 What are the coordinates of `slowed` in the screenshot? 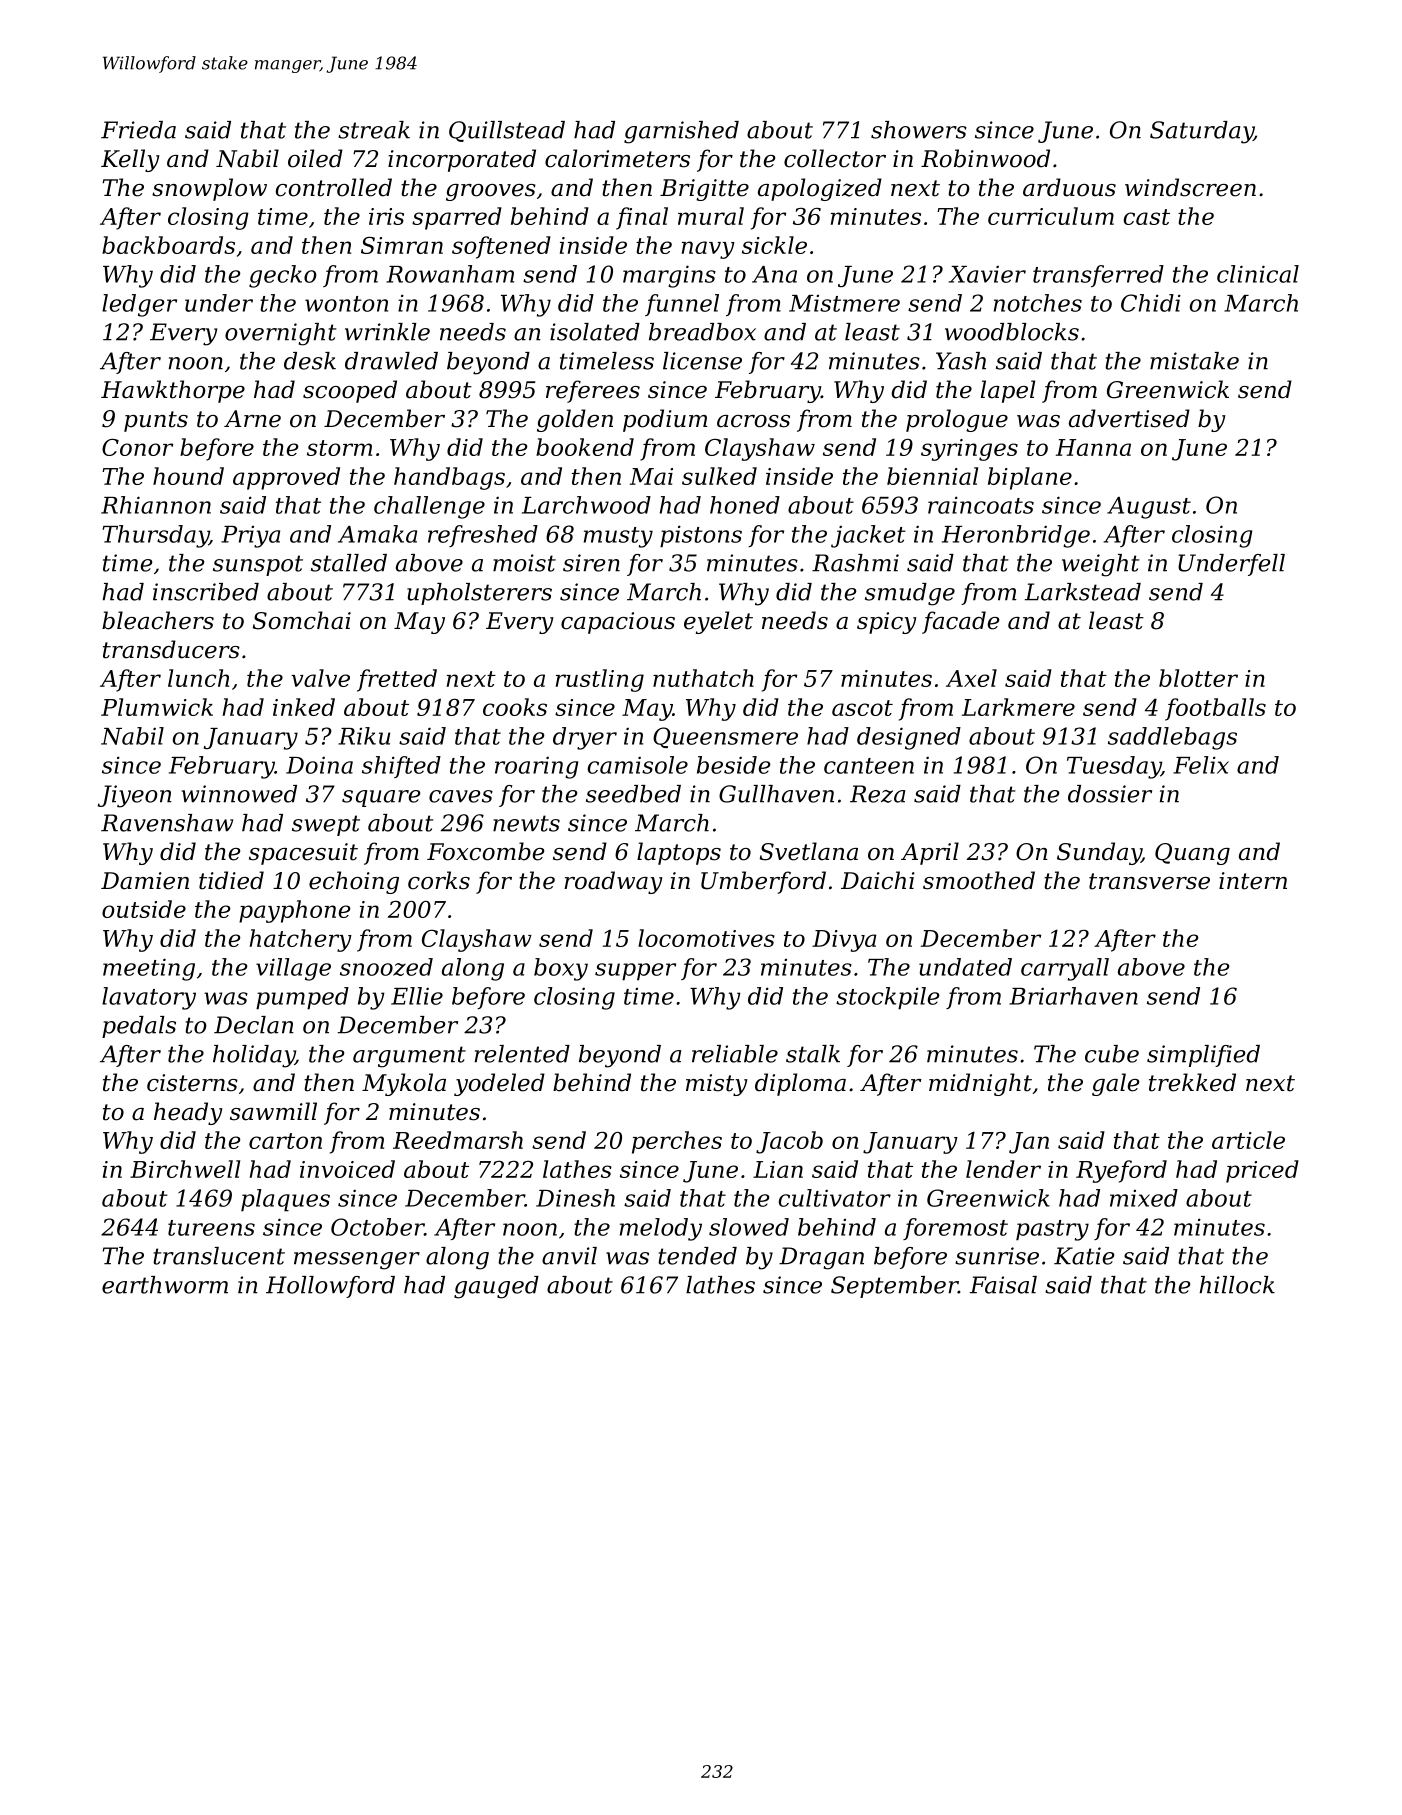 It's located at (749, 1227).
